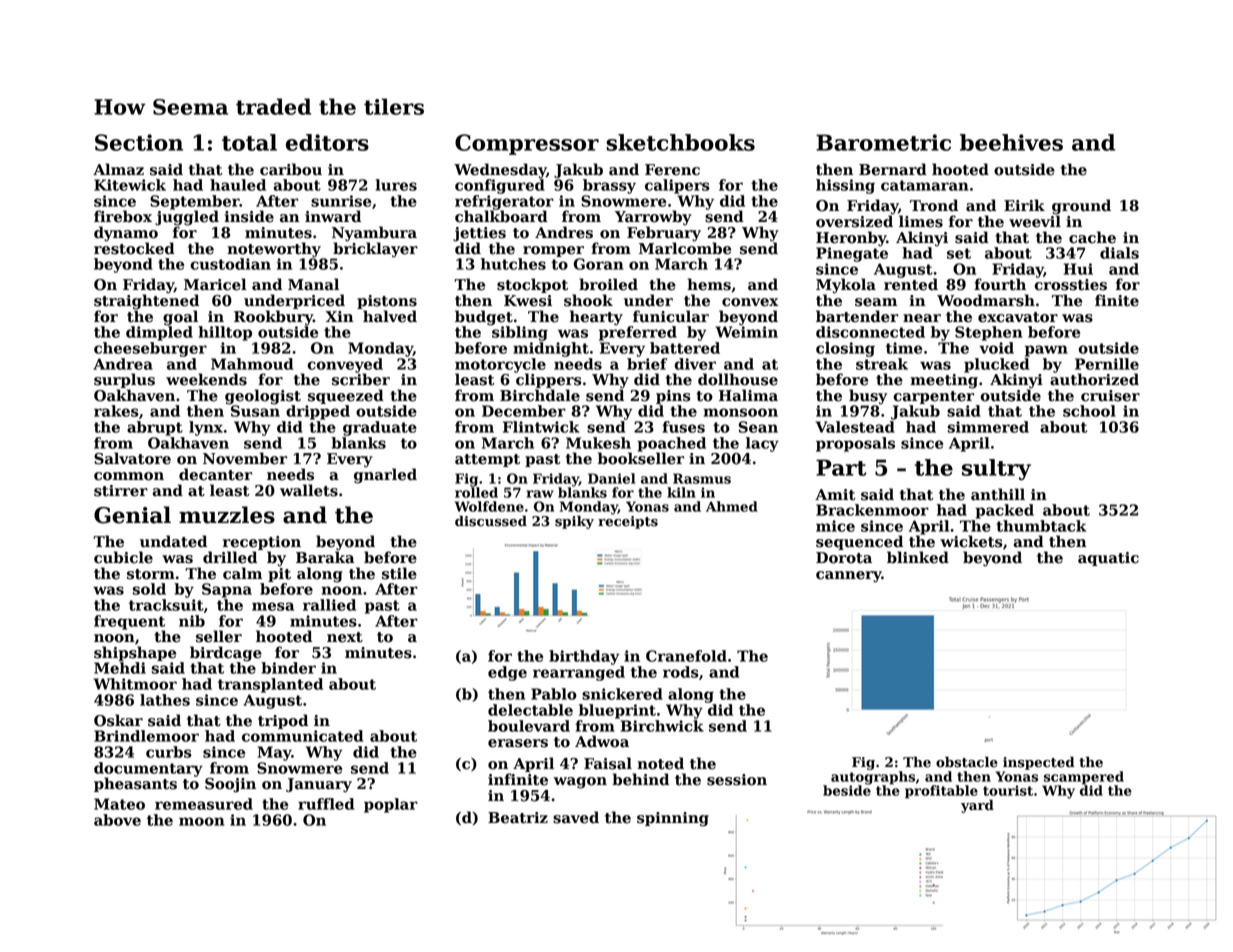 This document has height=952, width=1233. Describe the element at coordinates (681, 672) in the document. I see `rods` at that location.
